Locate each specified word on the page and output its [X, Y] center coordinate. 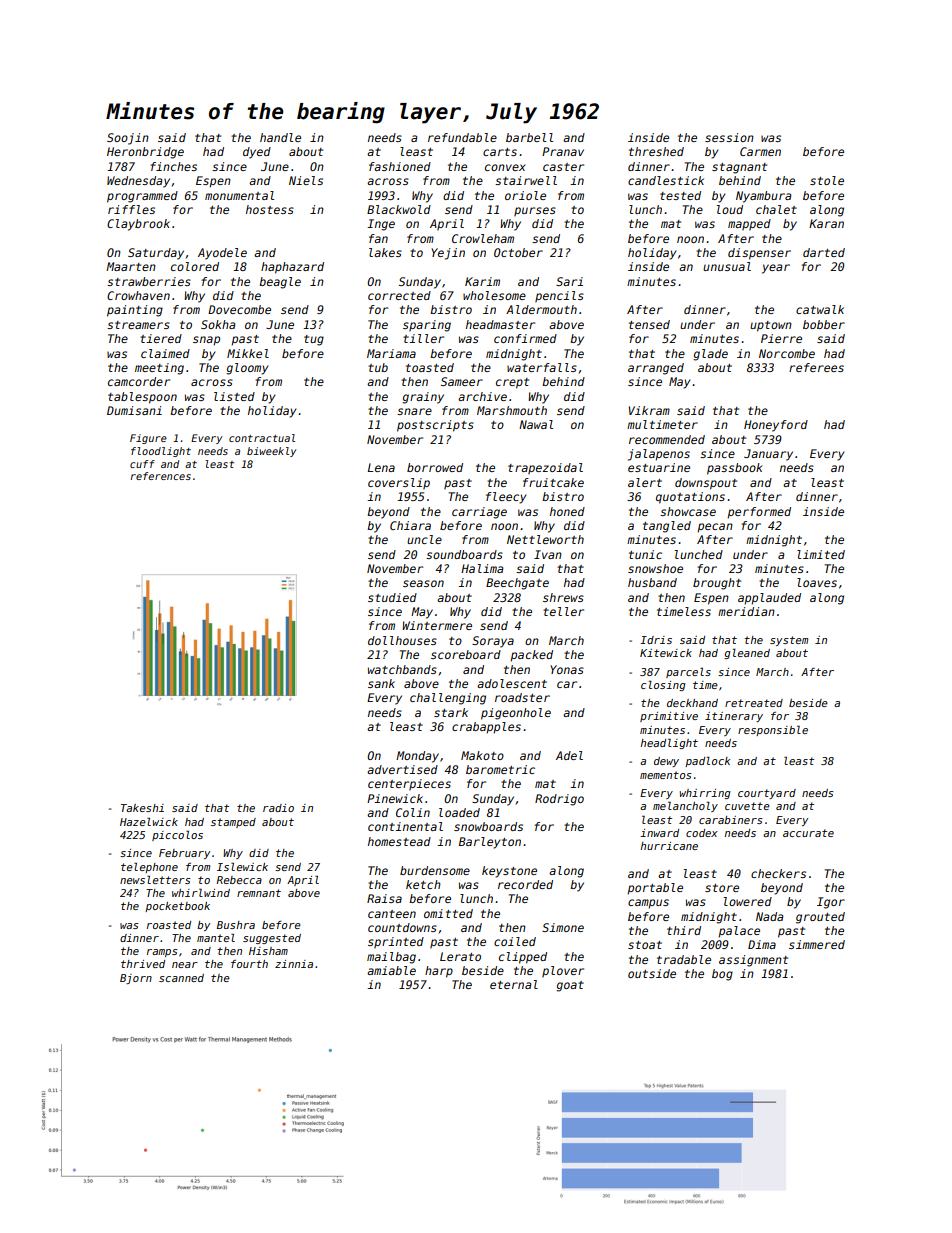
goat [570, 986]
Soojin [128, 139]
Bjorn [136, 979]
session [729, 137]
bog [722, 975]
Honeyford [776, 426]
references [161, 476]
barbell [529, 137]
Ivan [548, 554]
